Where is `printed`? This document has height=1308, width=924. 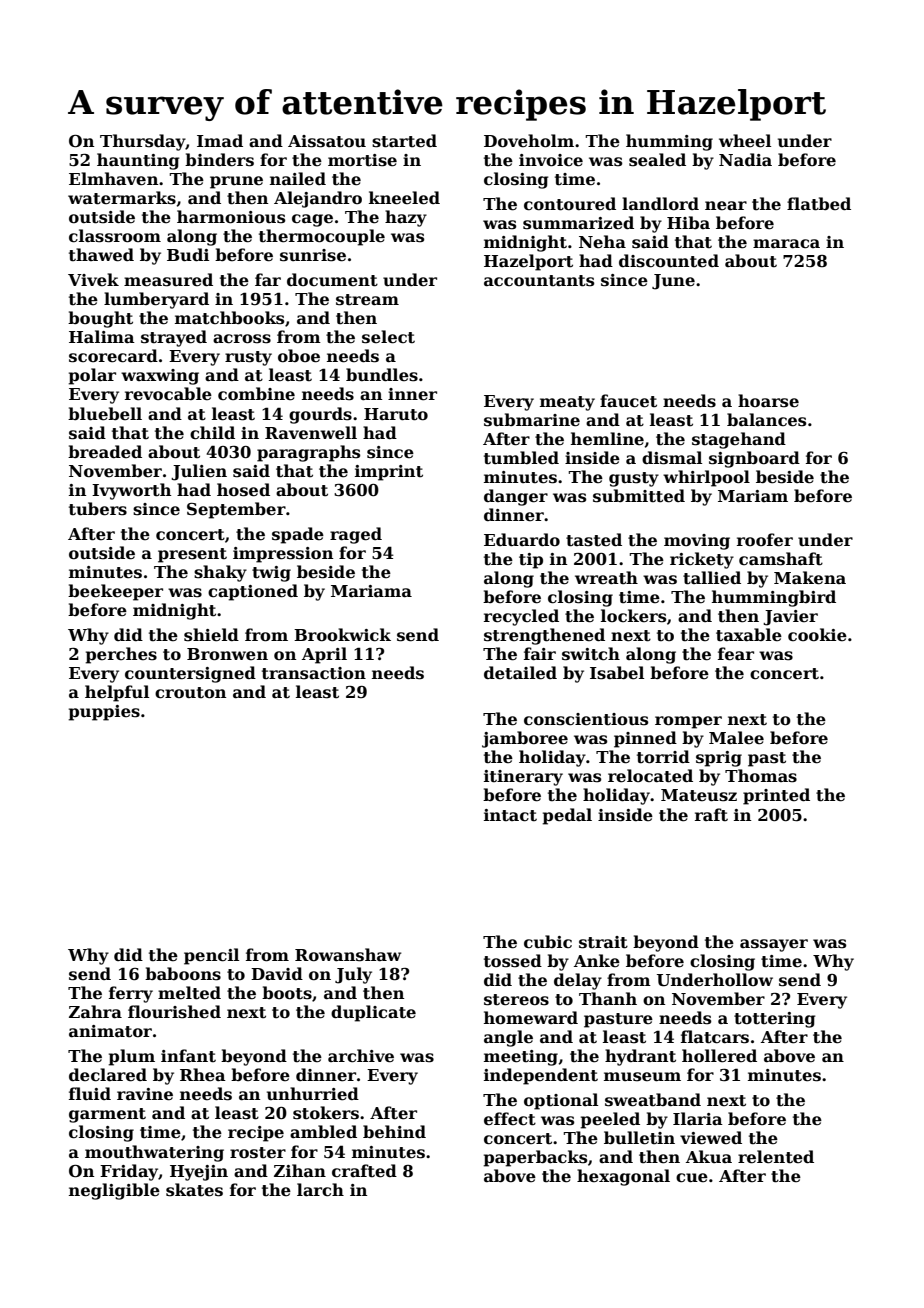
printed is located at coordinates (776, 796).
